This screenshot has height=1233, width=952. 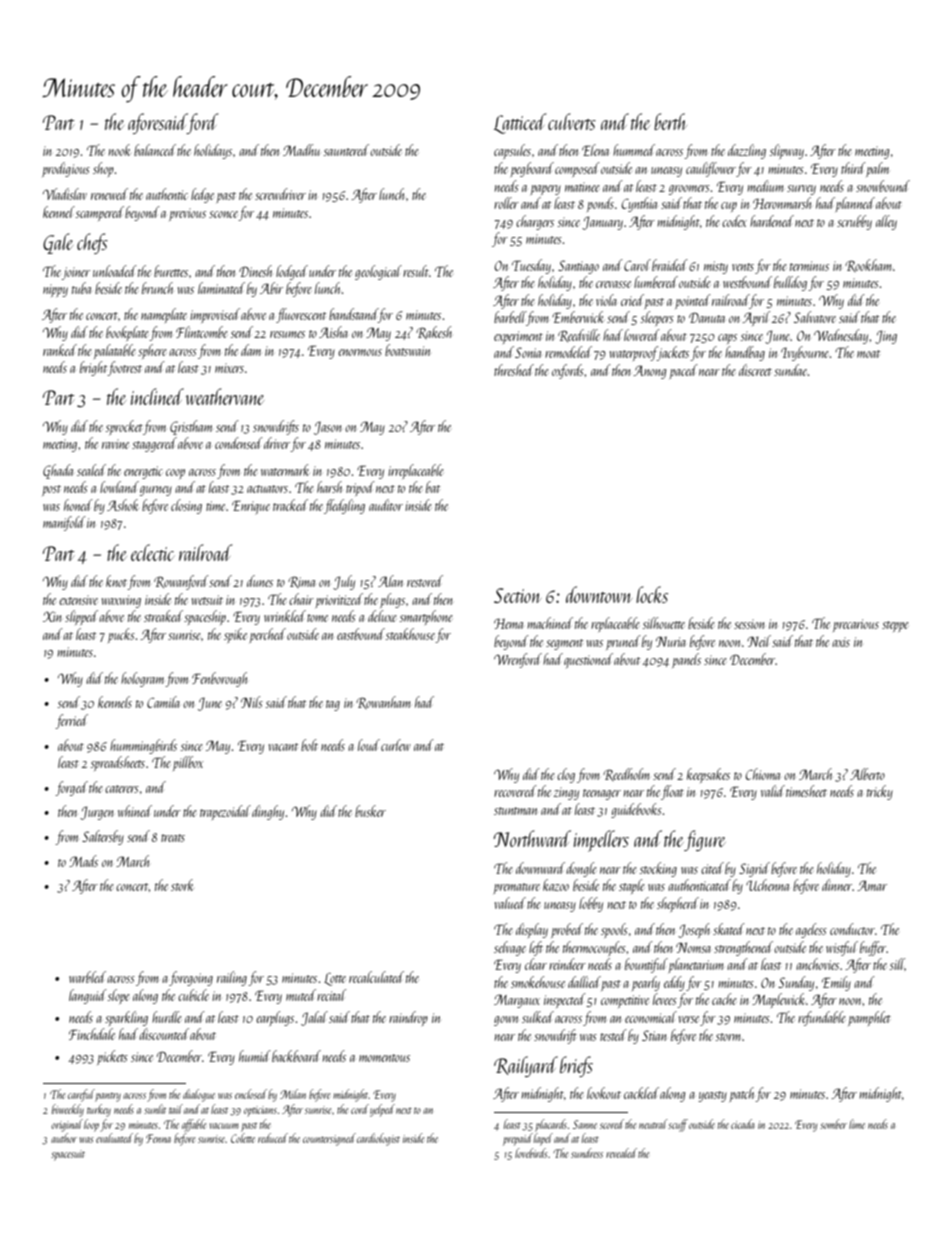 What do you see at coordinates (301, 150) in the screenshot?
I see `Madhu` at bounding box center [301, 150].
